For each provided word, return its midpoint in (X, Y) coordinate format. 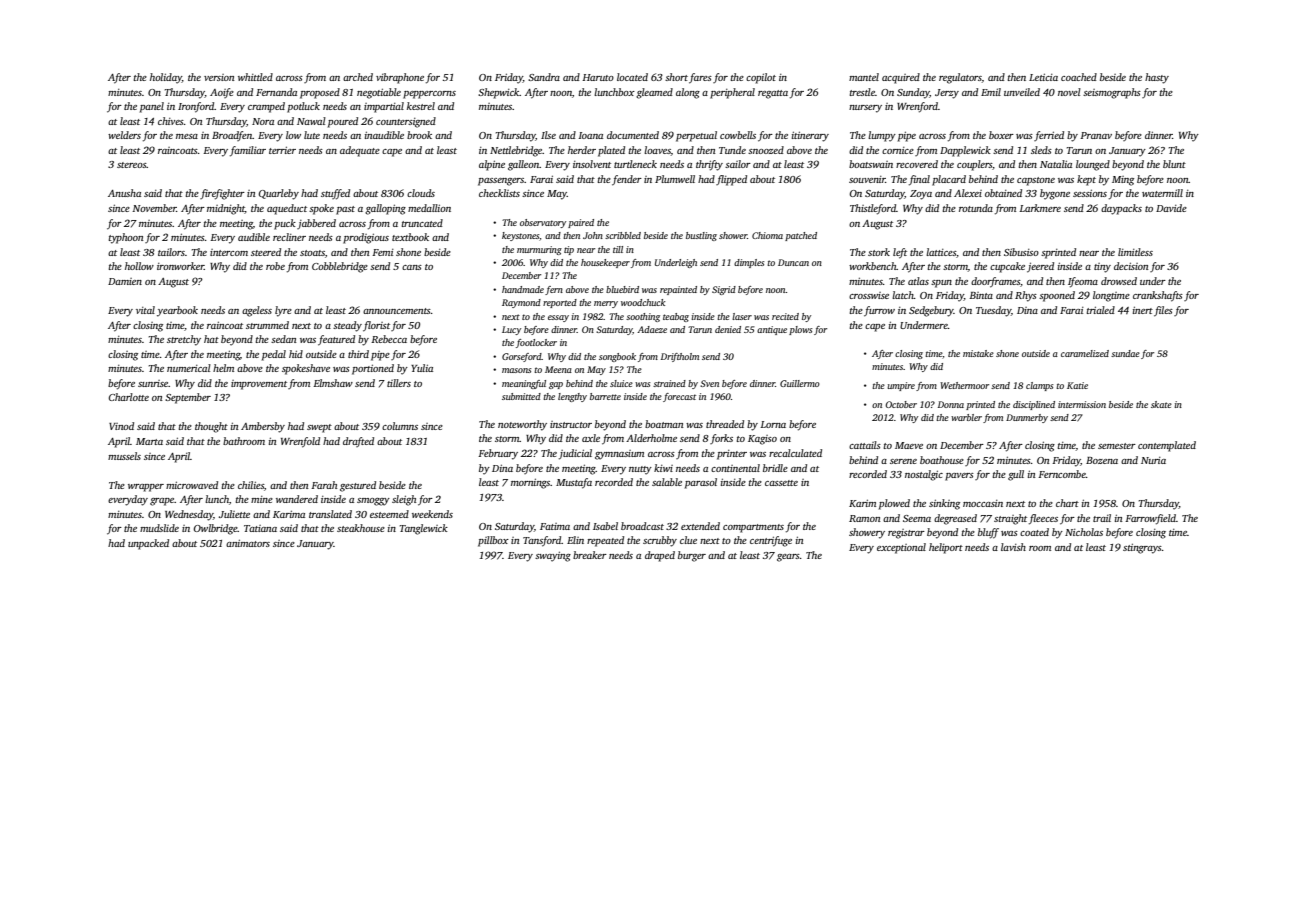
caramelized (1085, 353)
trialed (1101, 310)
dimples (749, 263)
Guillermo (800, 383)
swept (319, 428)
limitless (1135, 252)
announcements (397, 311)
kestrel (421, 106)
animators (248, 543)
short (676, 77)
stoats (312, 253)
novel (1069, 92)
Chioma (767, 235)
